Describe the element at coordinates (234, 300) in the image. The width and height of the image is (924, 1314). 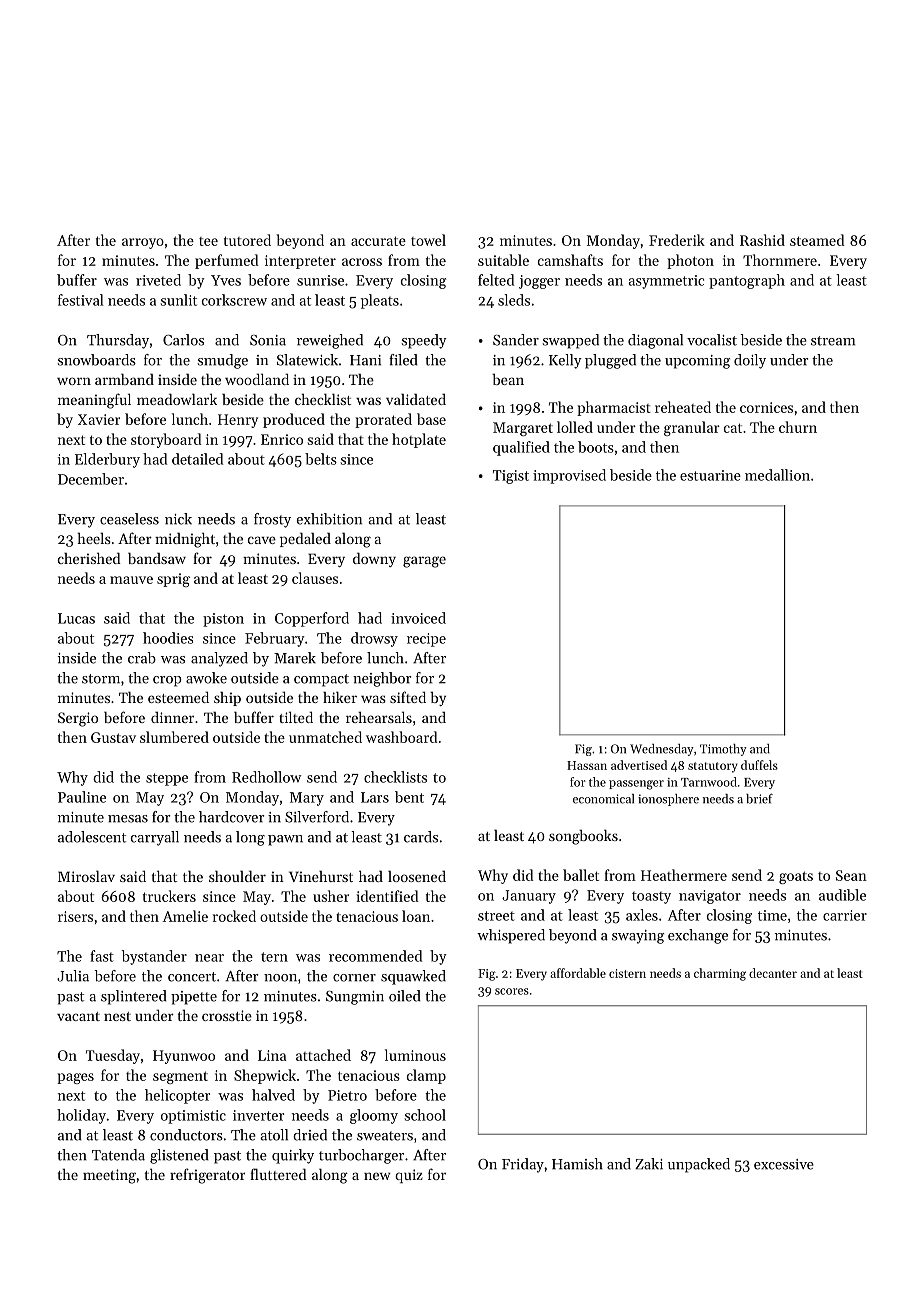
I see `corkscrew` at that location.
